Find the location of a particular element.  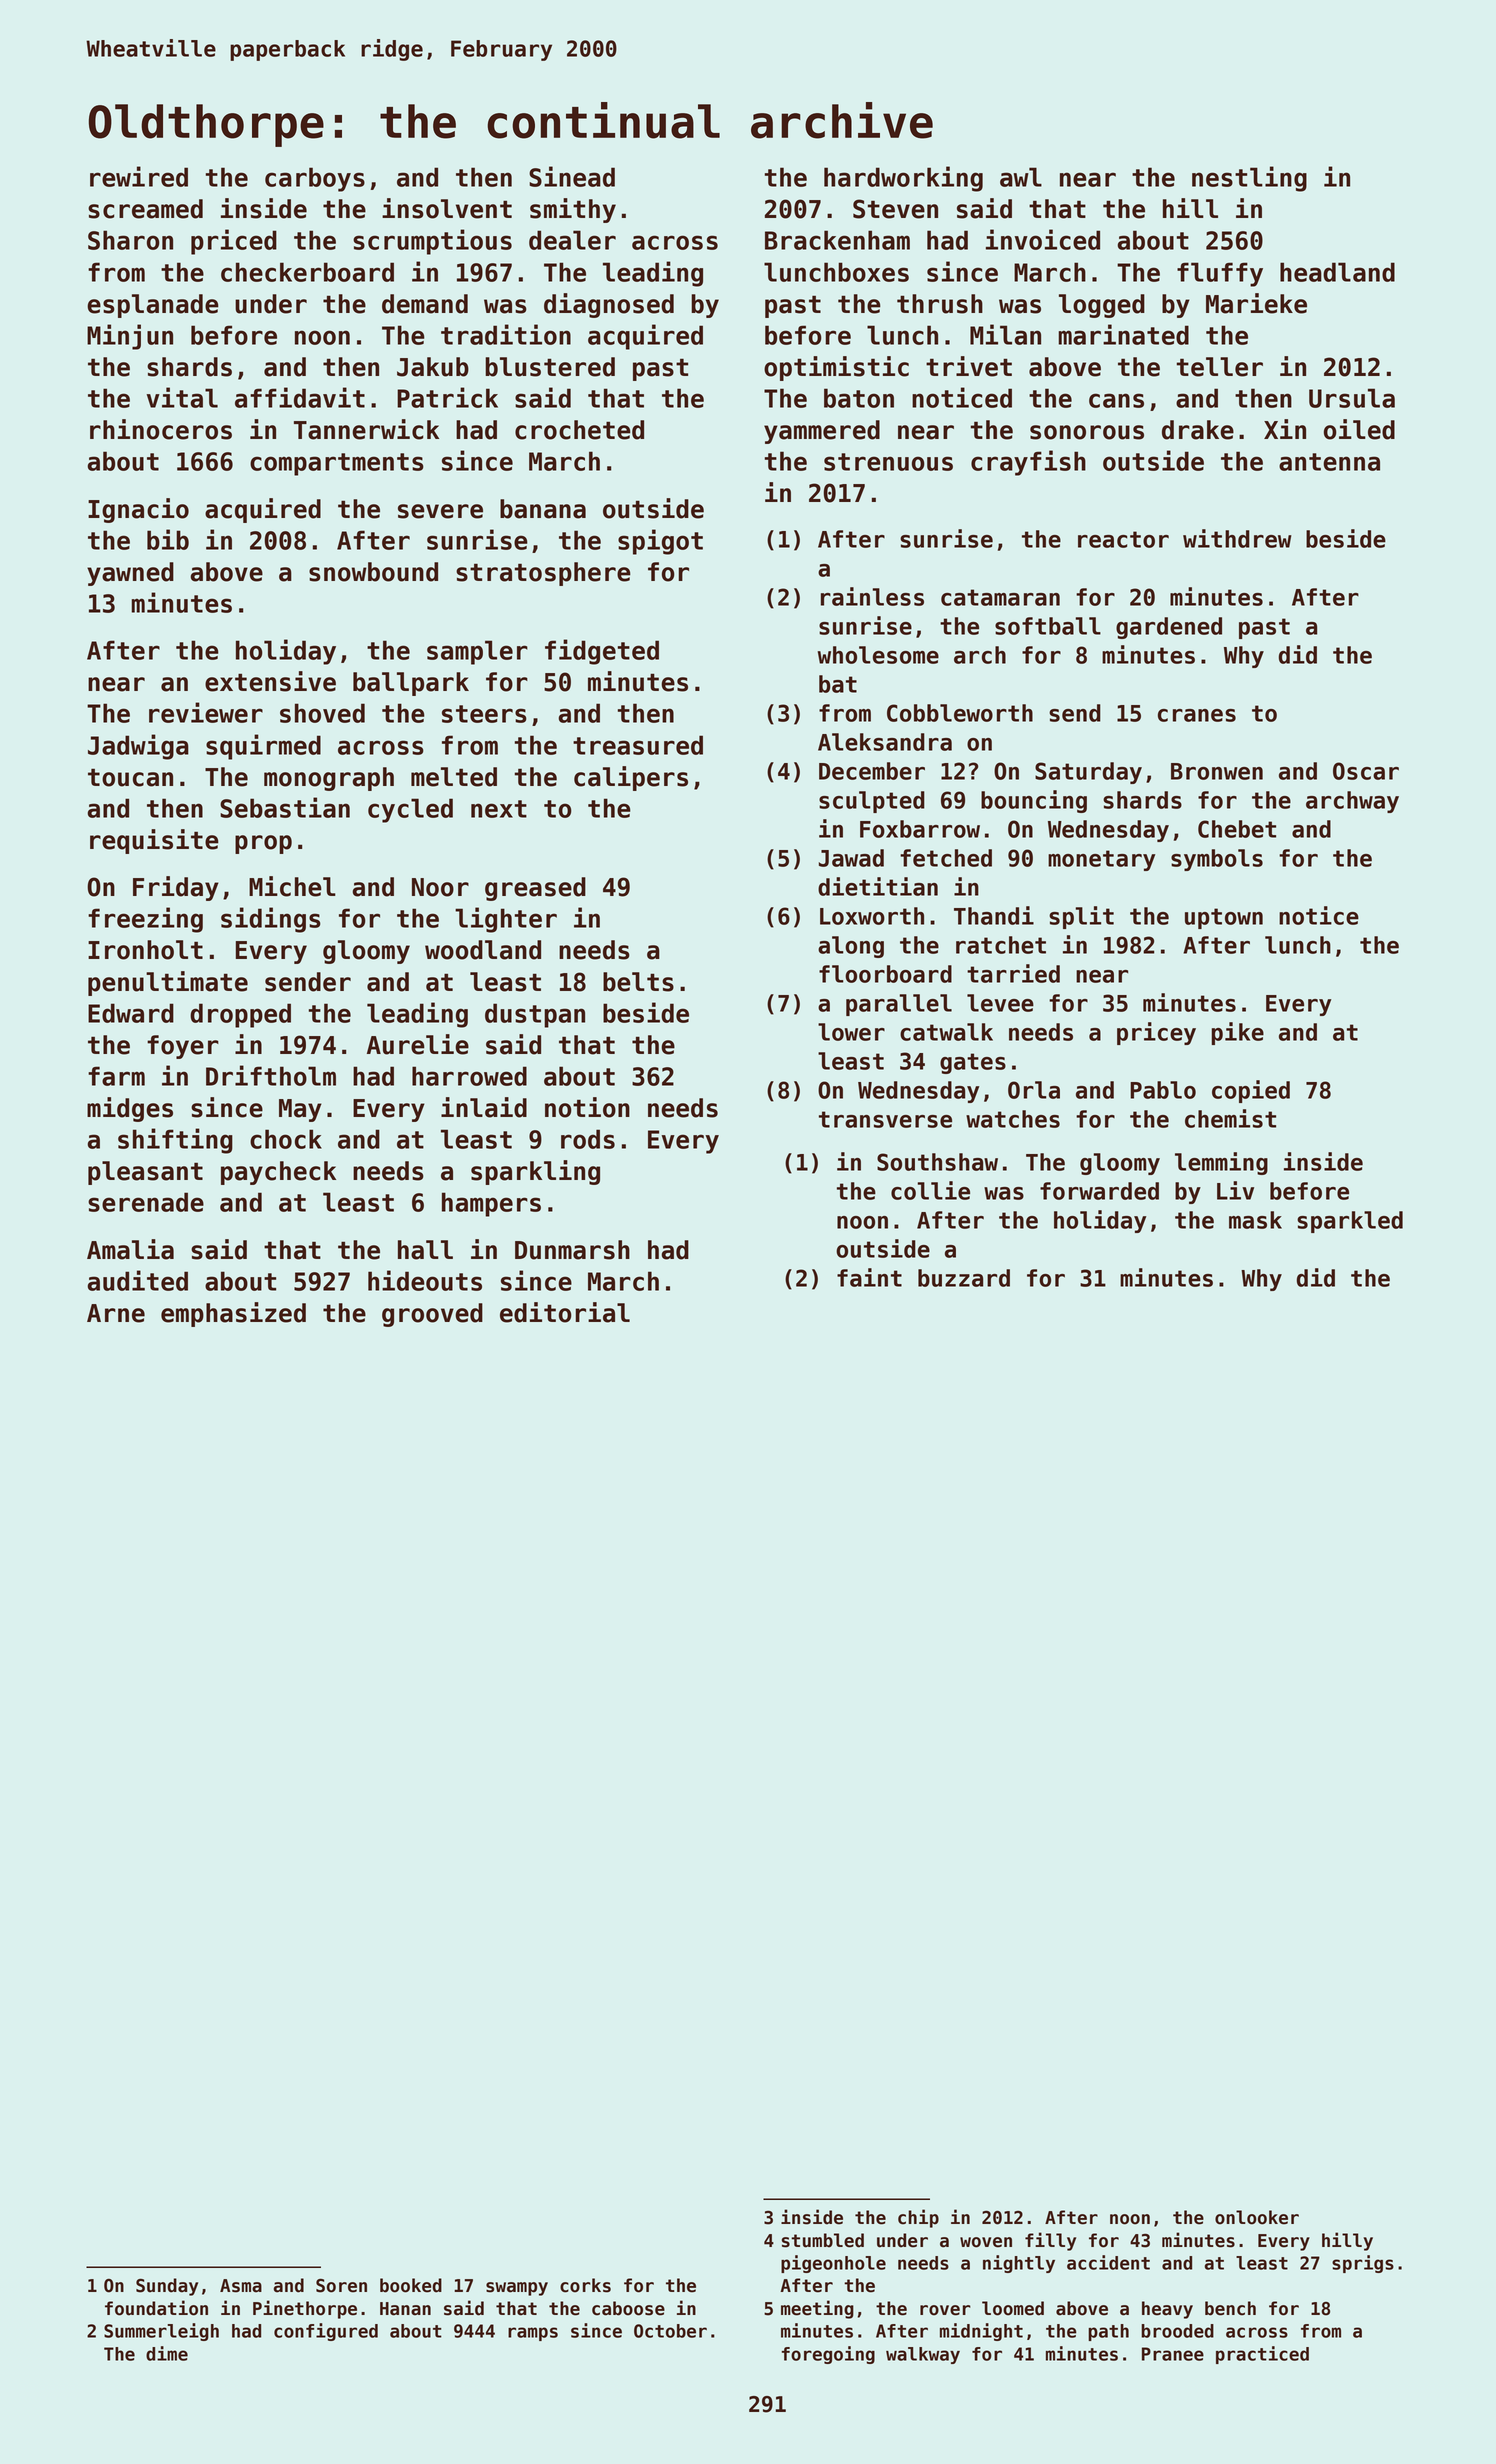

Michel is located at coordinates (292, 886).
